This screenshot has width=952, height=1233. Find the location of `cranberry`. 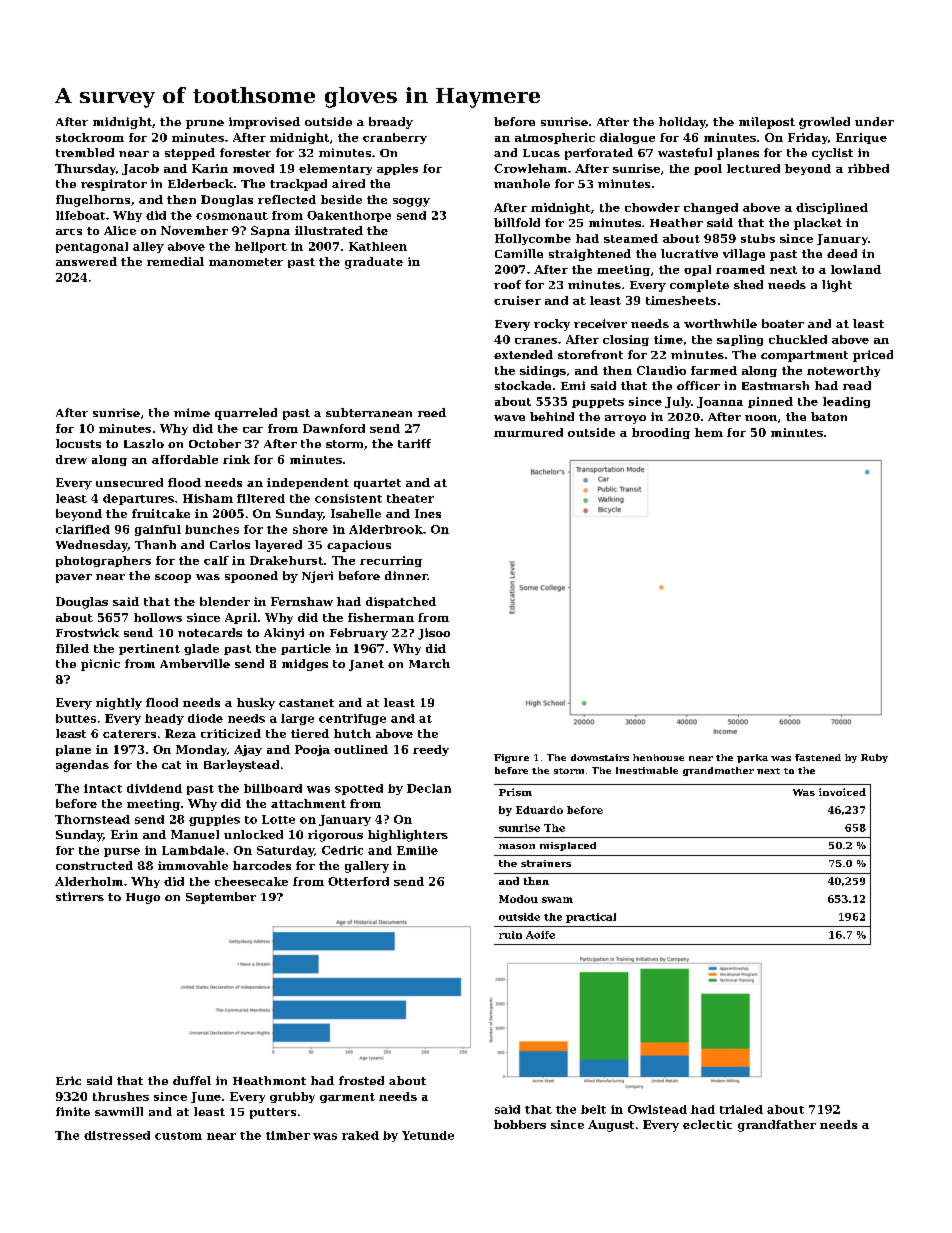

cranberry is located at coordinates (395, 138).
